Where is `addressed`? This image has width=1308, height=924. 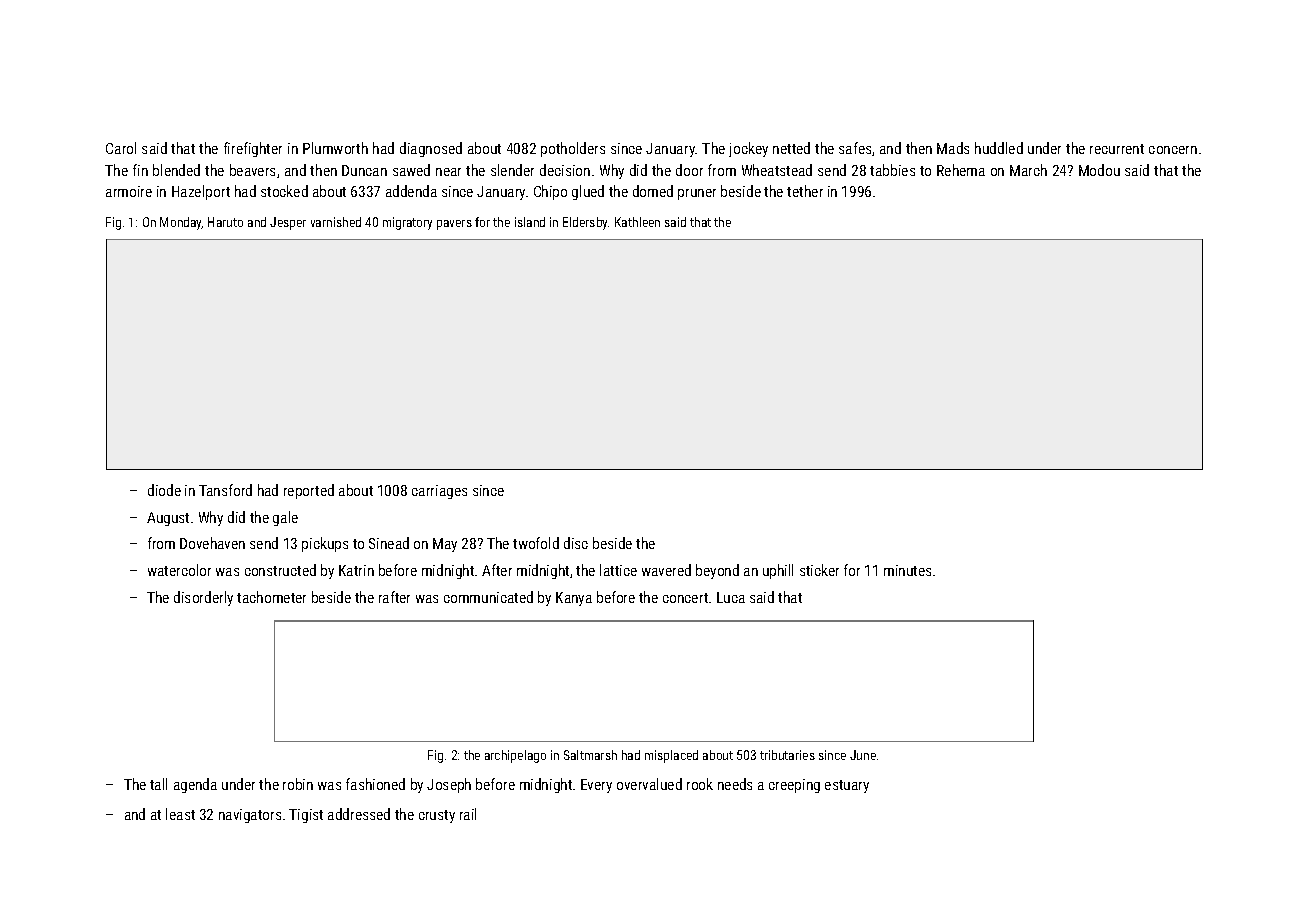
addressed is located at coordinates (359, 814).
